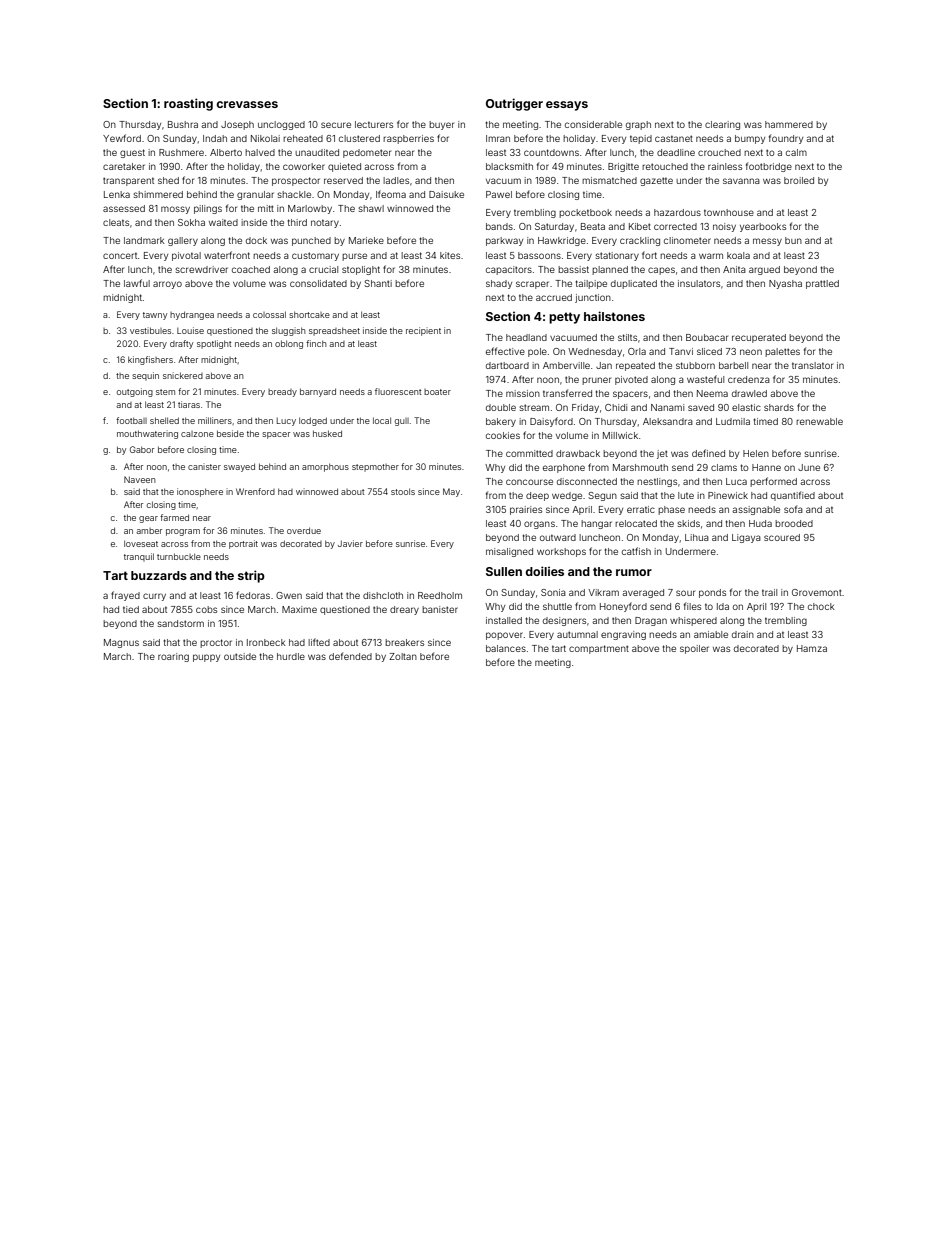 The image size is (952, 1233). I want to click on Pinewick, so click(728, 495).
